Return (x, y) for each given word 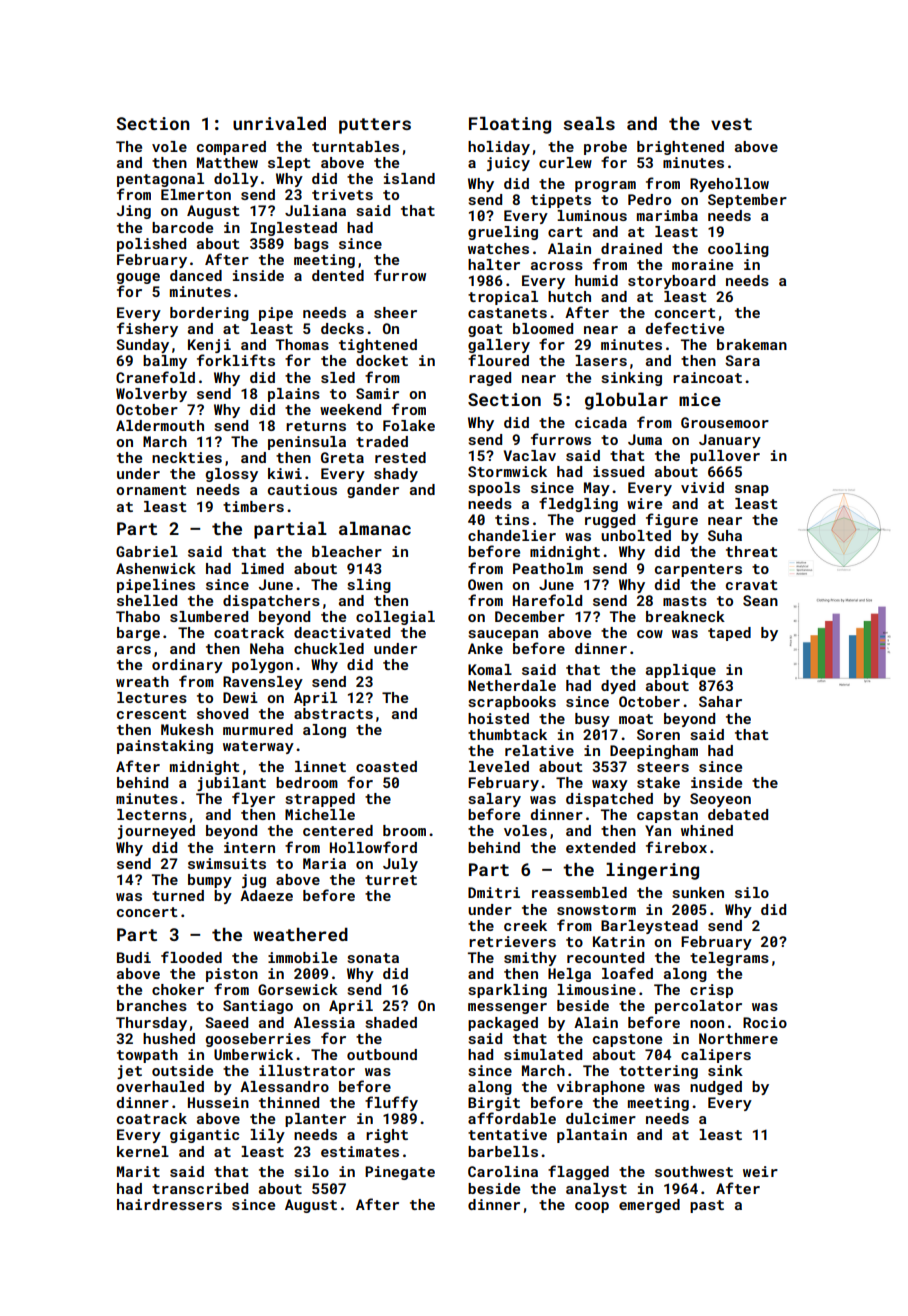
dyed (618, 687)
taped (729, 634)
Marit (138, 1171)
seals (589, 123)
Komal (490, 669)
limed (262, 568)
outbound (382, 1054)
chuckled (329, 648)
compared (231, 148)
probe (605, 148)
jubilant (231, 784)
